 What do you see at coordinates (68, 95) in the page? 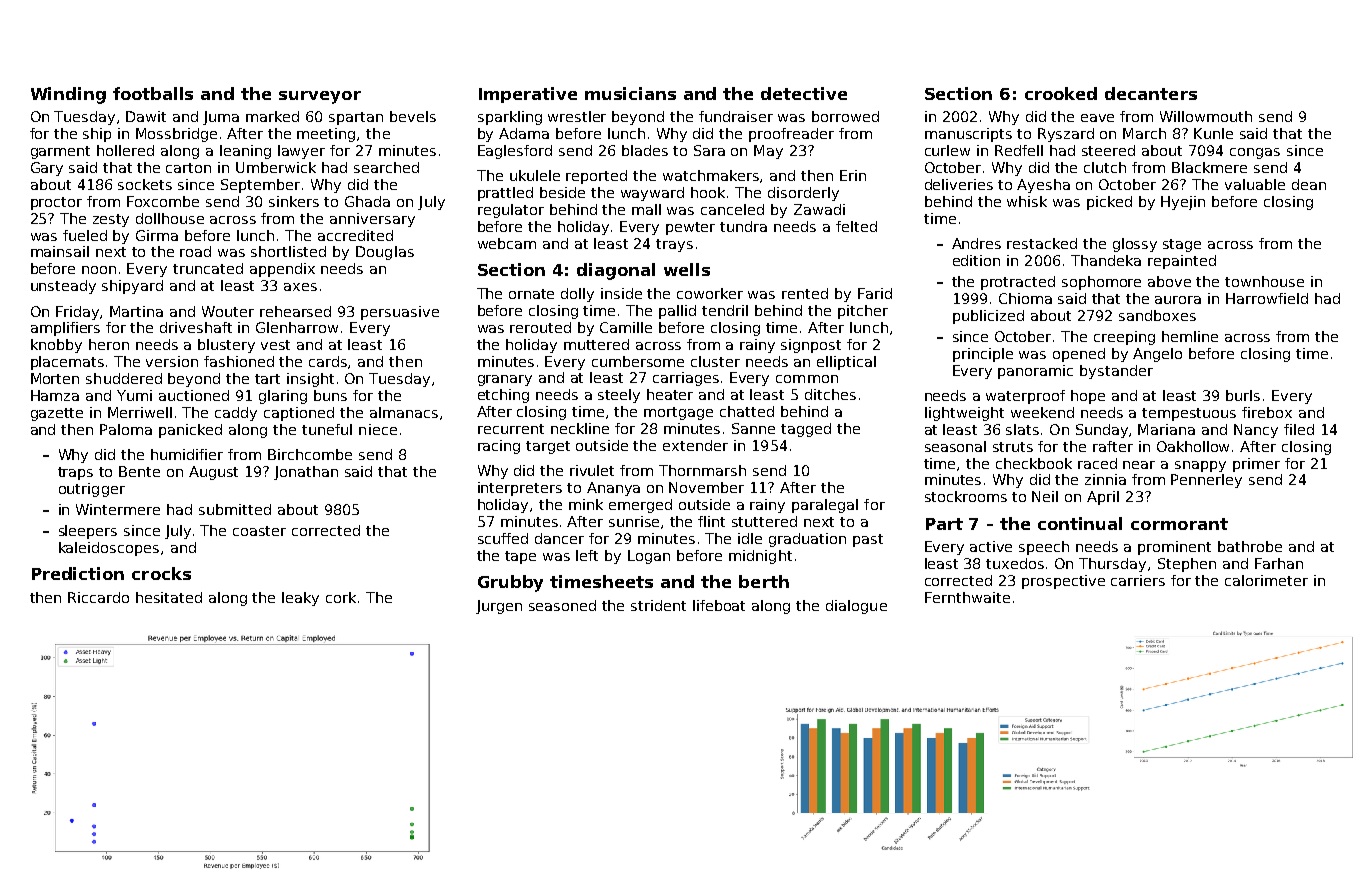
I see `Winding` at bounding box center [68, 95].
